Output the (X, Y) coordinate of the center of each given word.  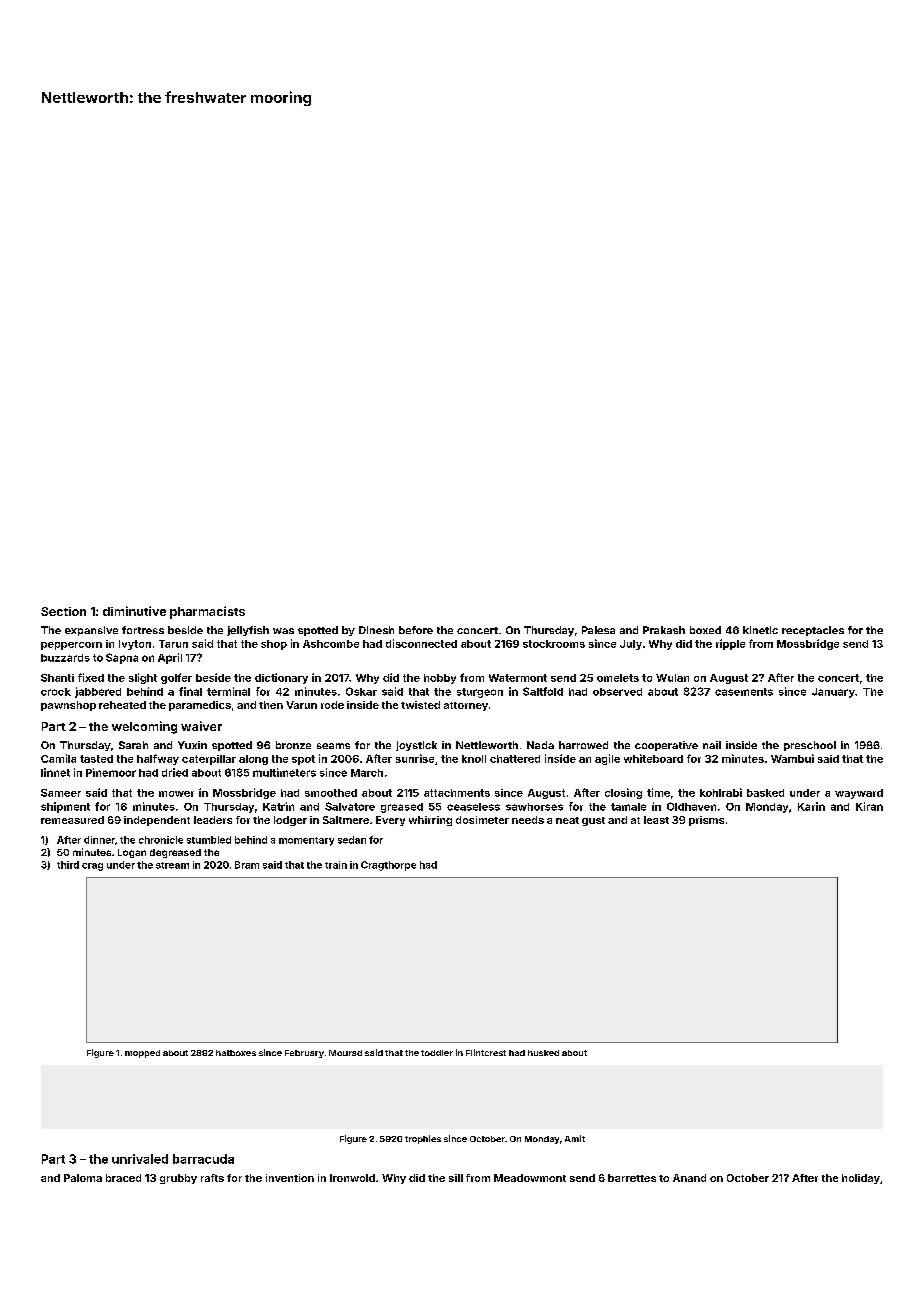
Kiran (869, 806)
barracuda (203, 1159)
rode (332, 705)
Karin (811, 806)
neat (567, 820)
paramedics (200, 706)
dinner (99, 840)
